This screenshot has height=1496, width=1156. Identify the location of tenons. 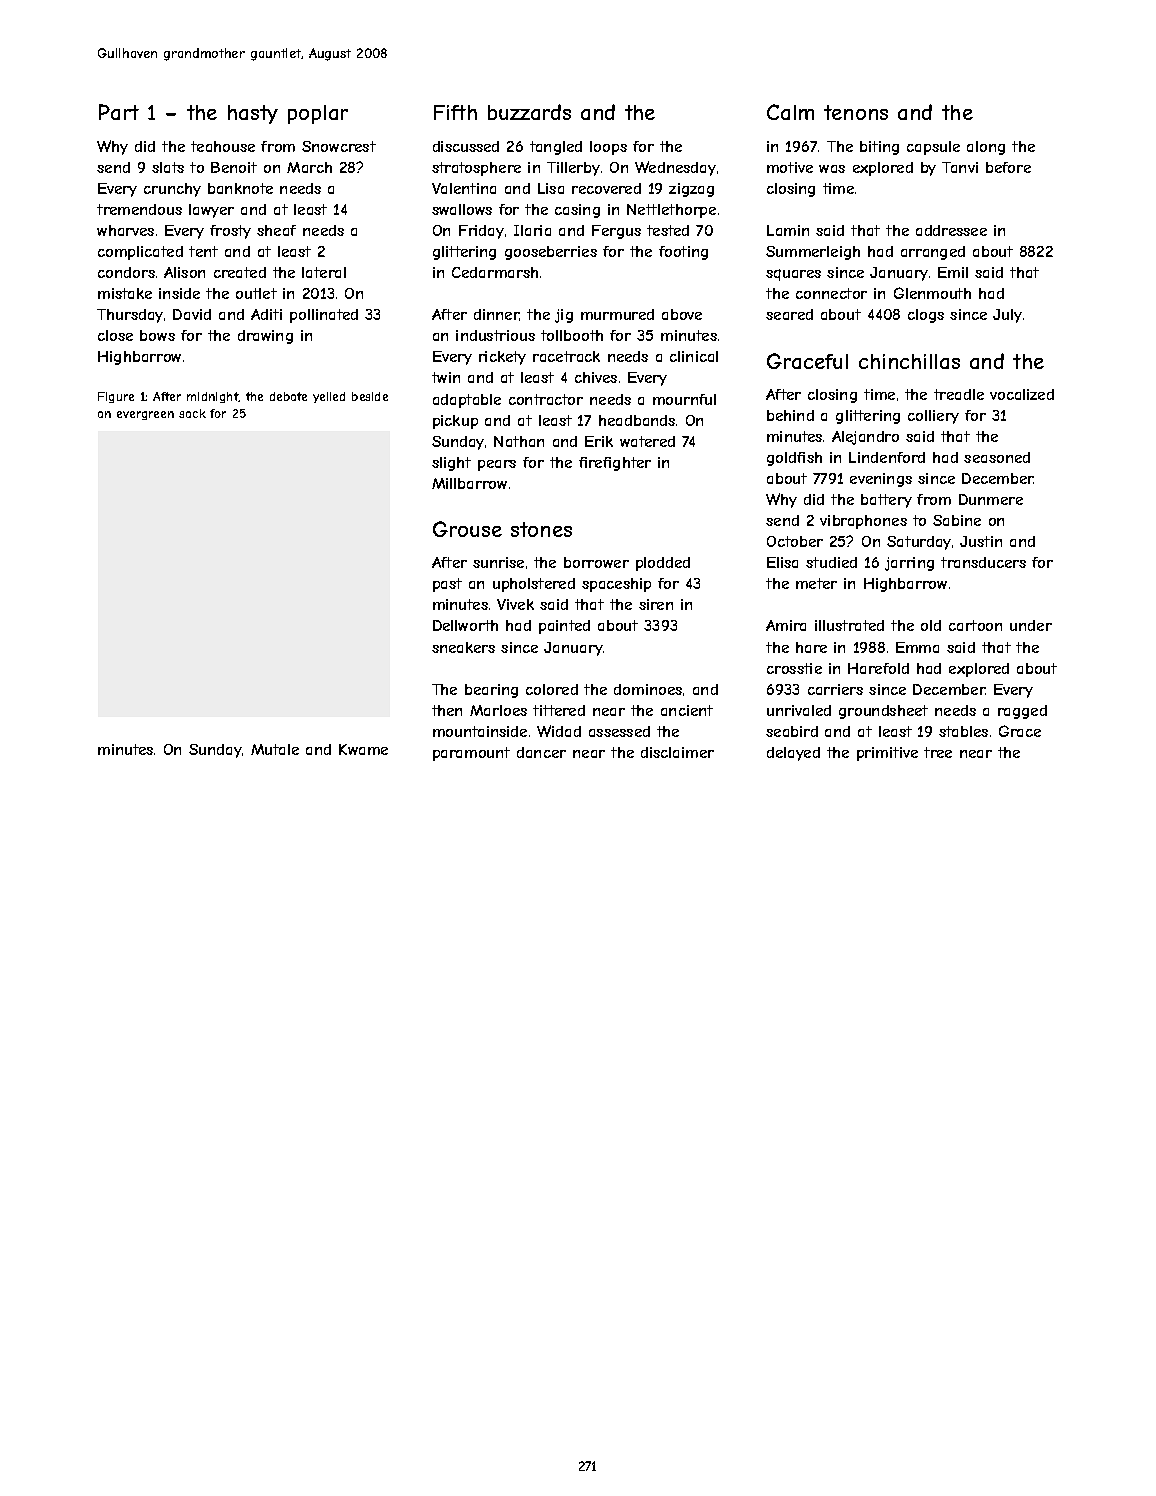
(856, 112).
